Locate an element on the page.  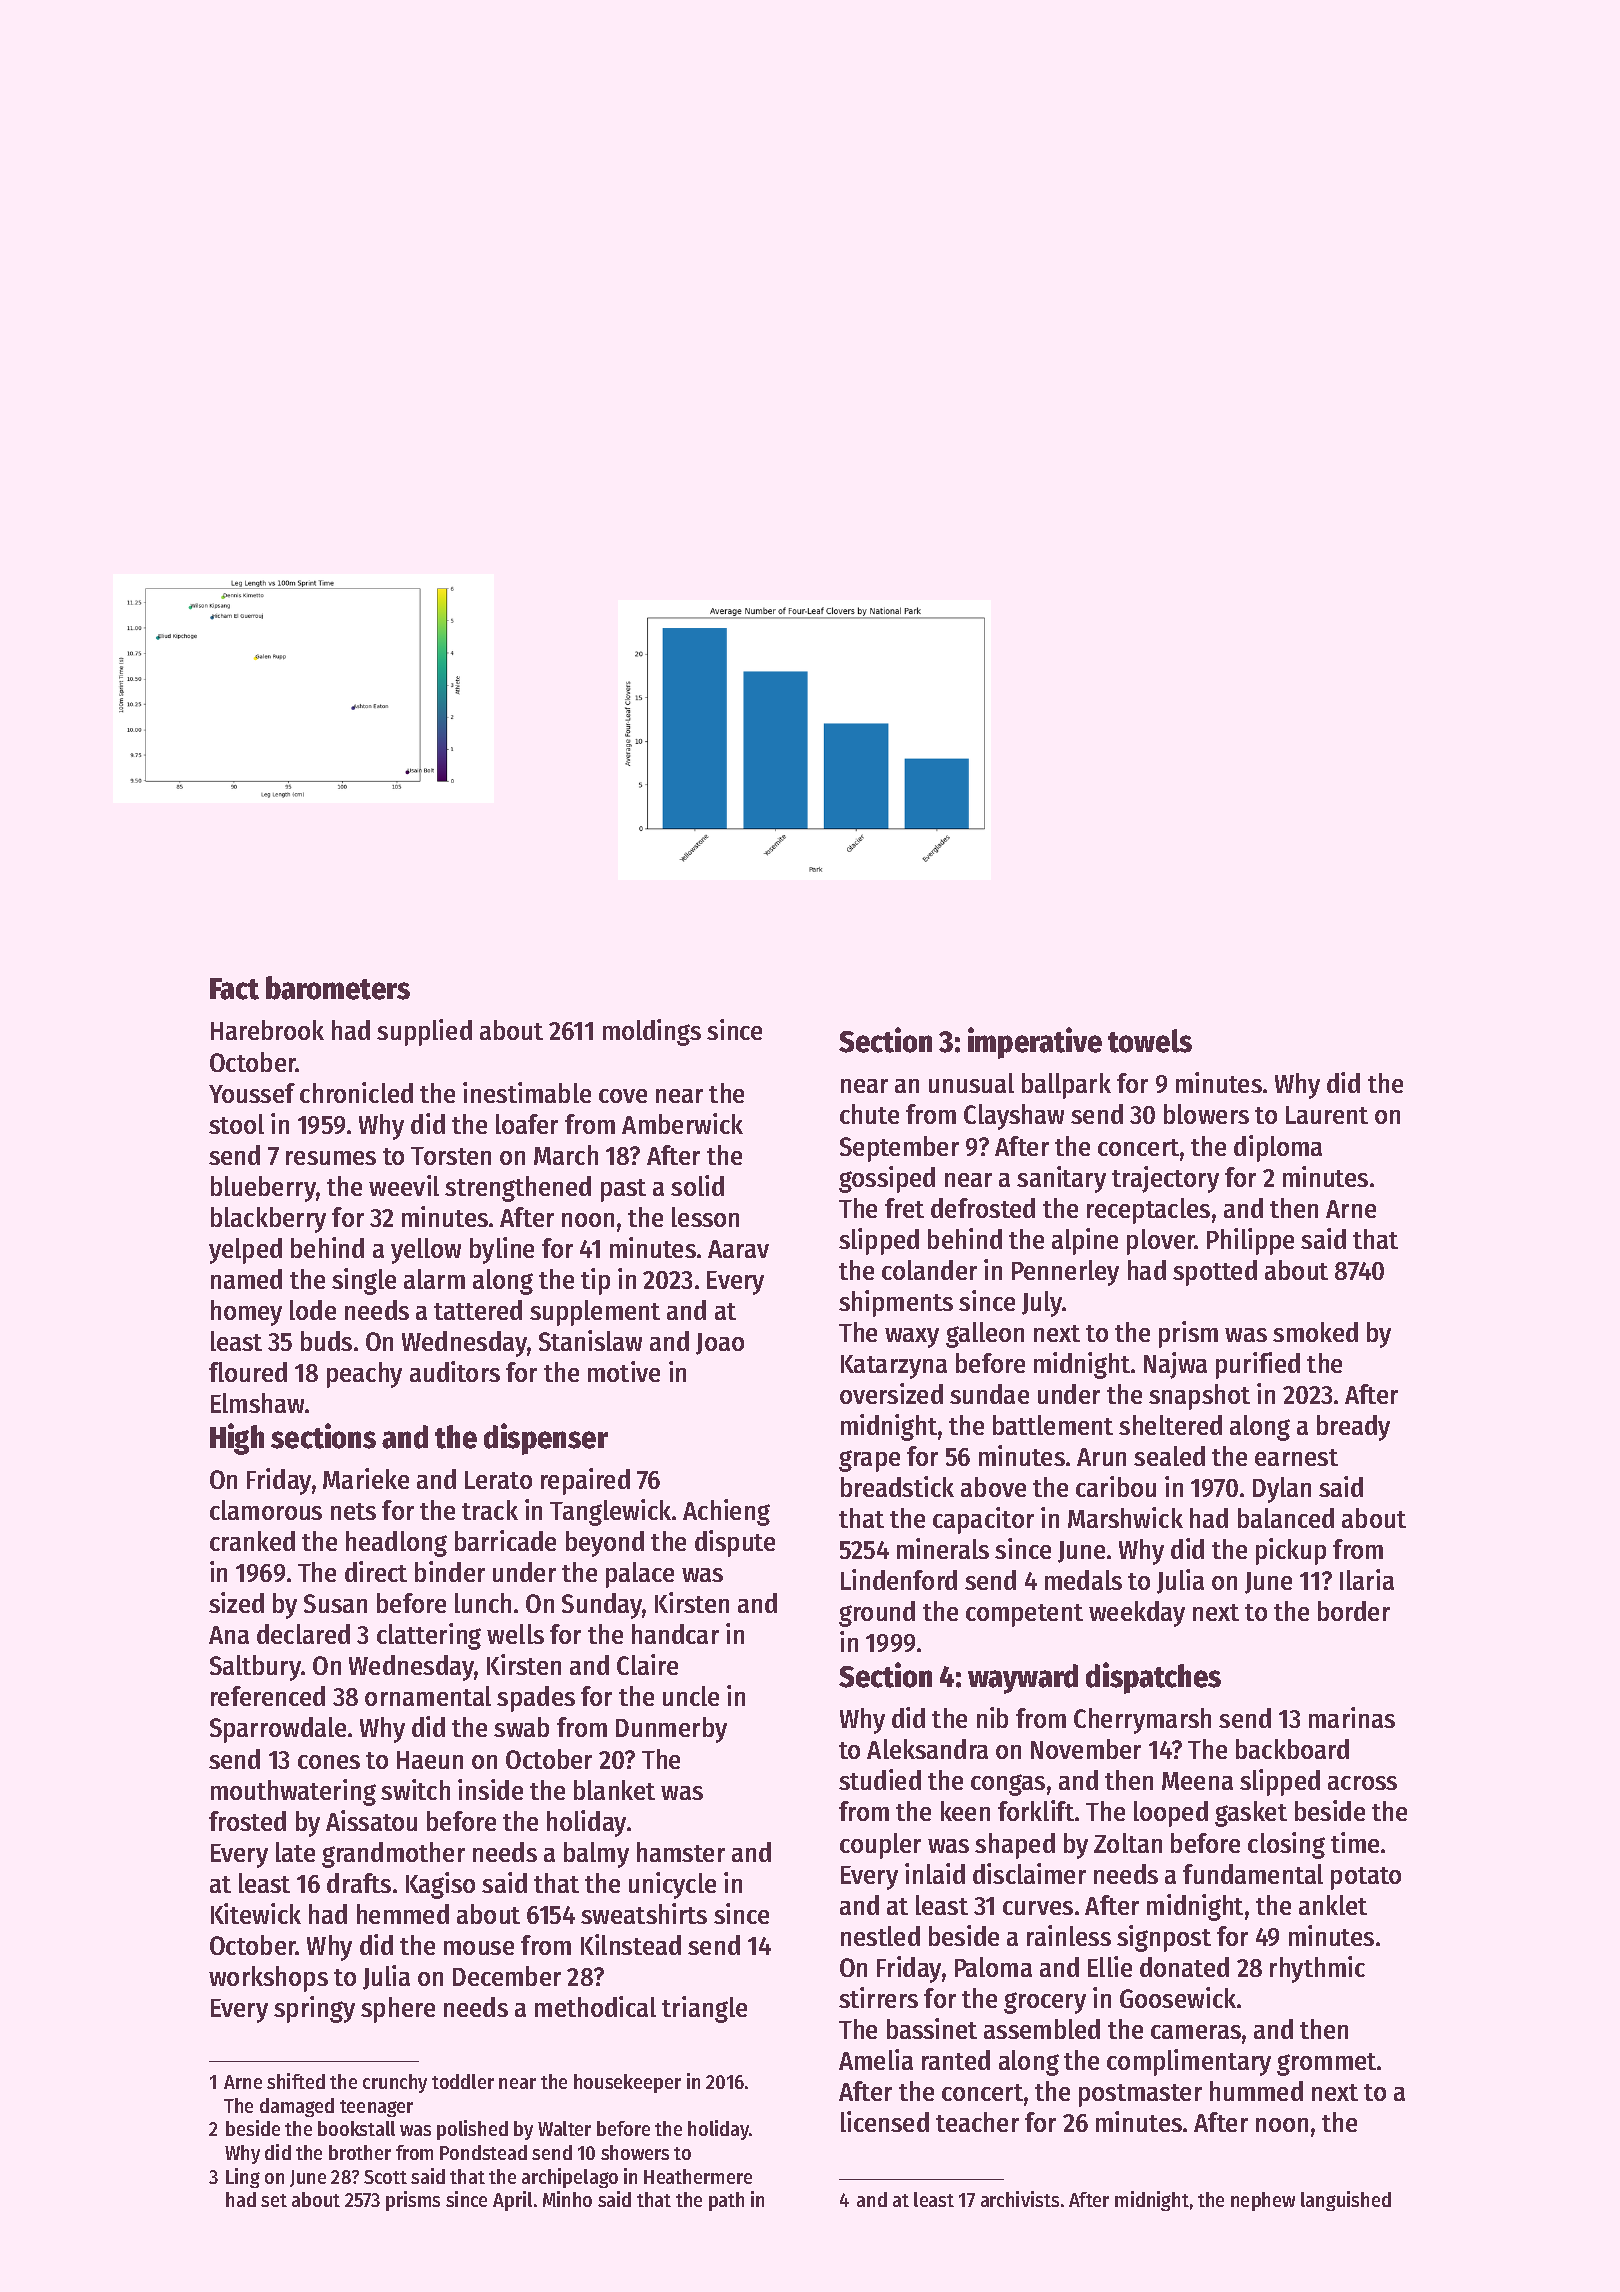
barometers is located at coordinates (338, 988).
